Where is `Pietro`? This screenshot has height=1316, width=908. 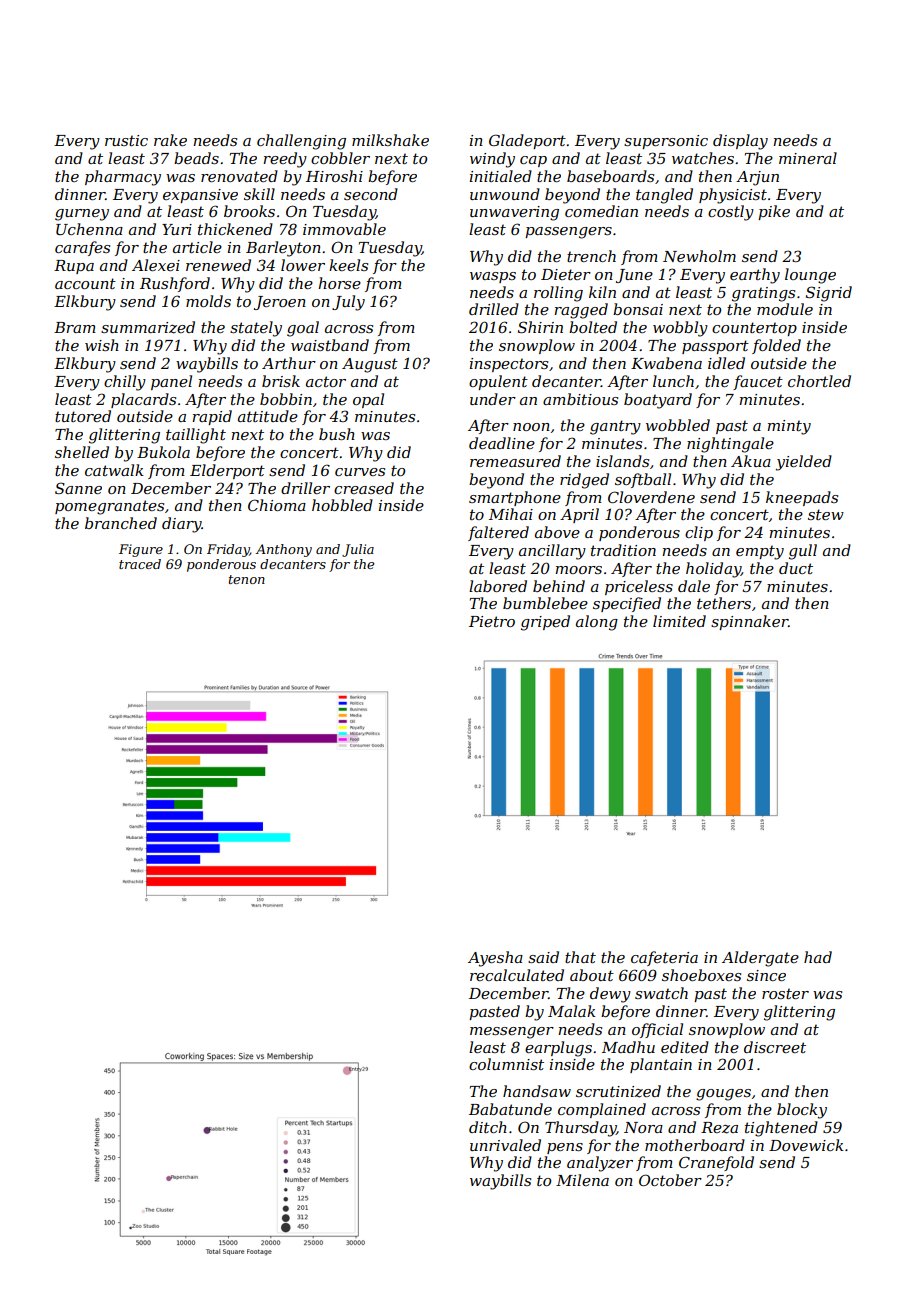 Pietro is located at coordinates (492, 621).
